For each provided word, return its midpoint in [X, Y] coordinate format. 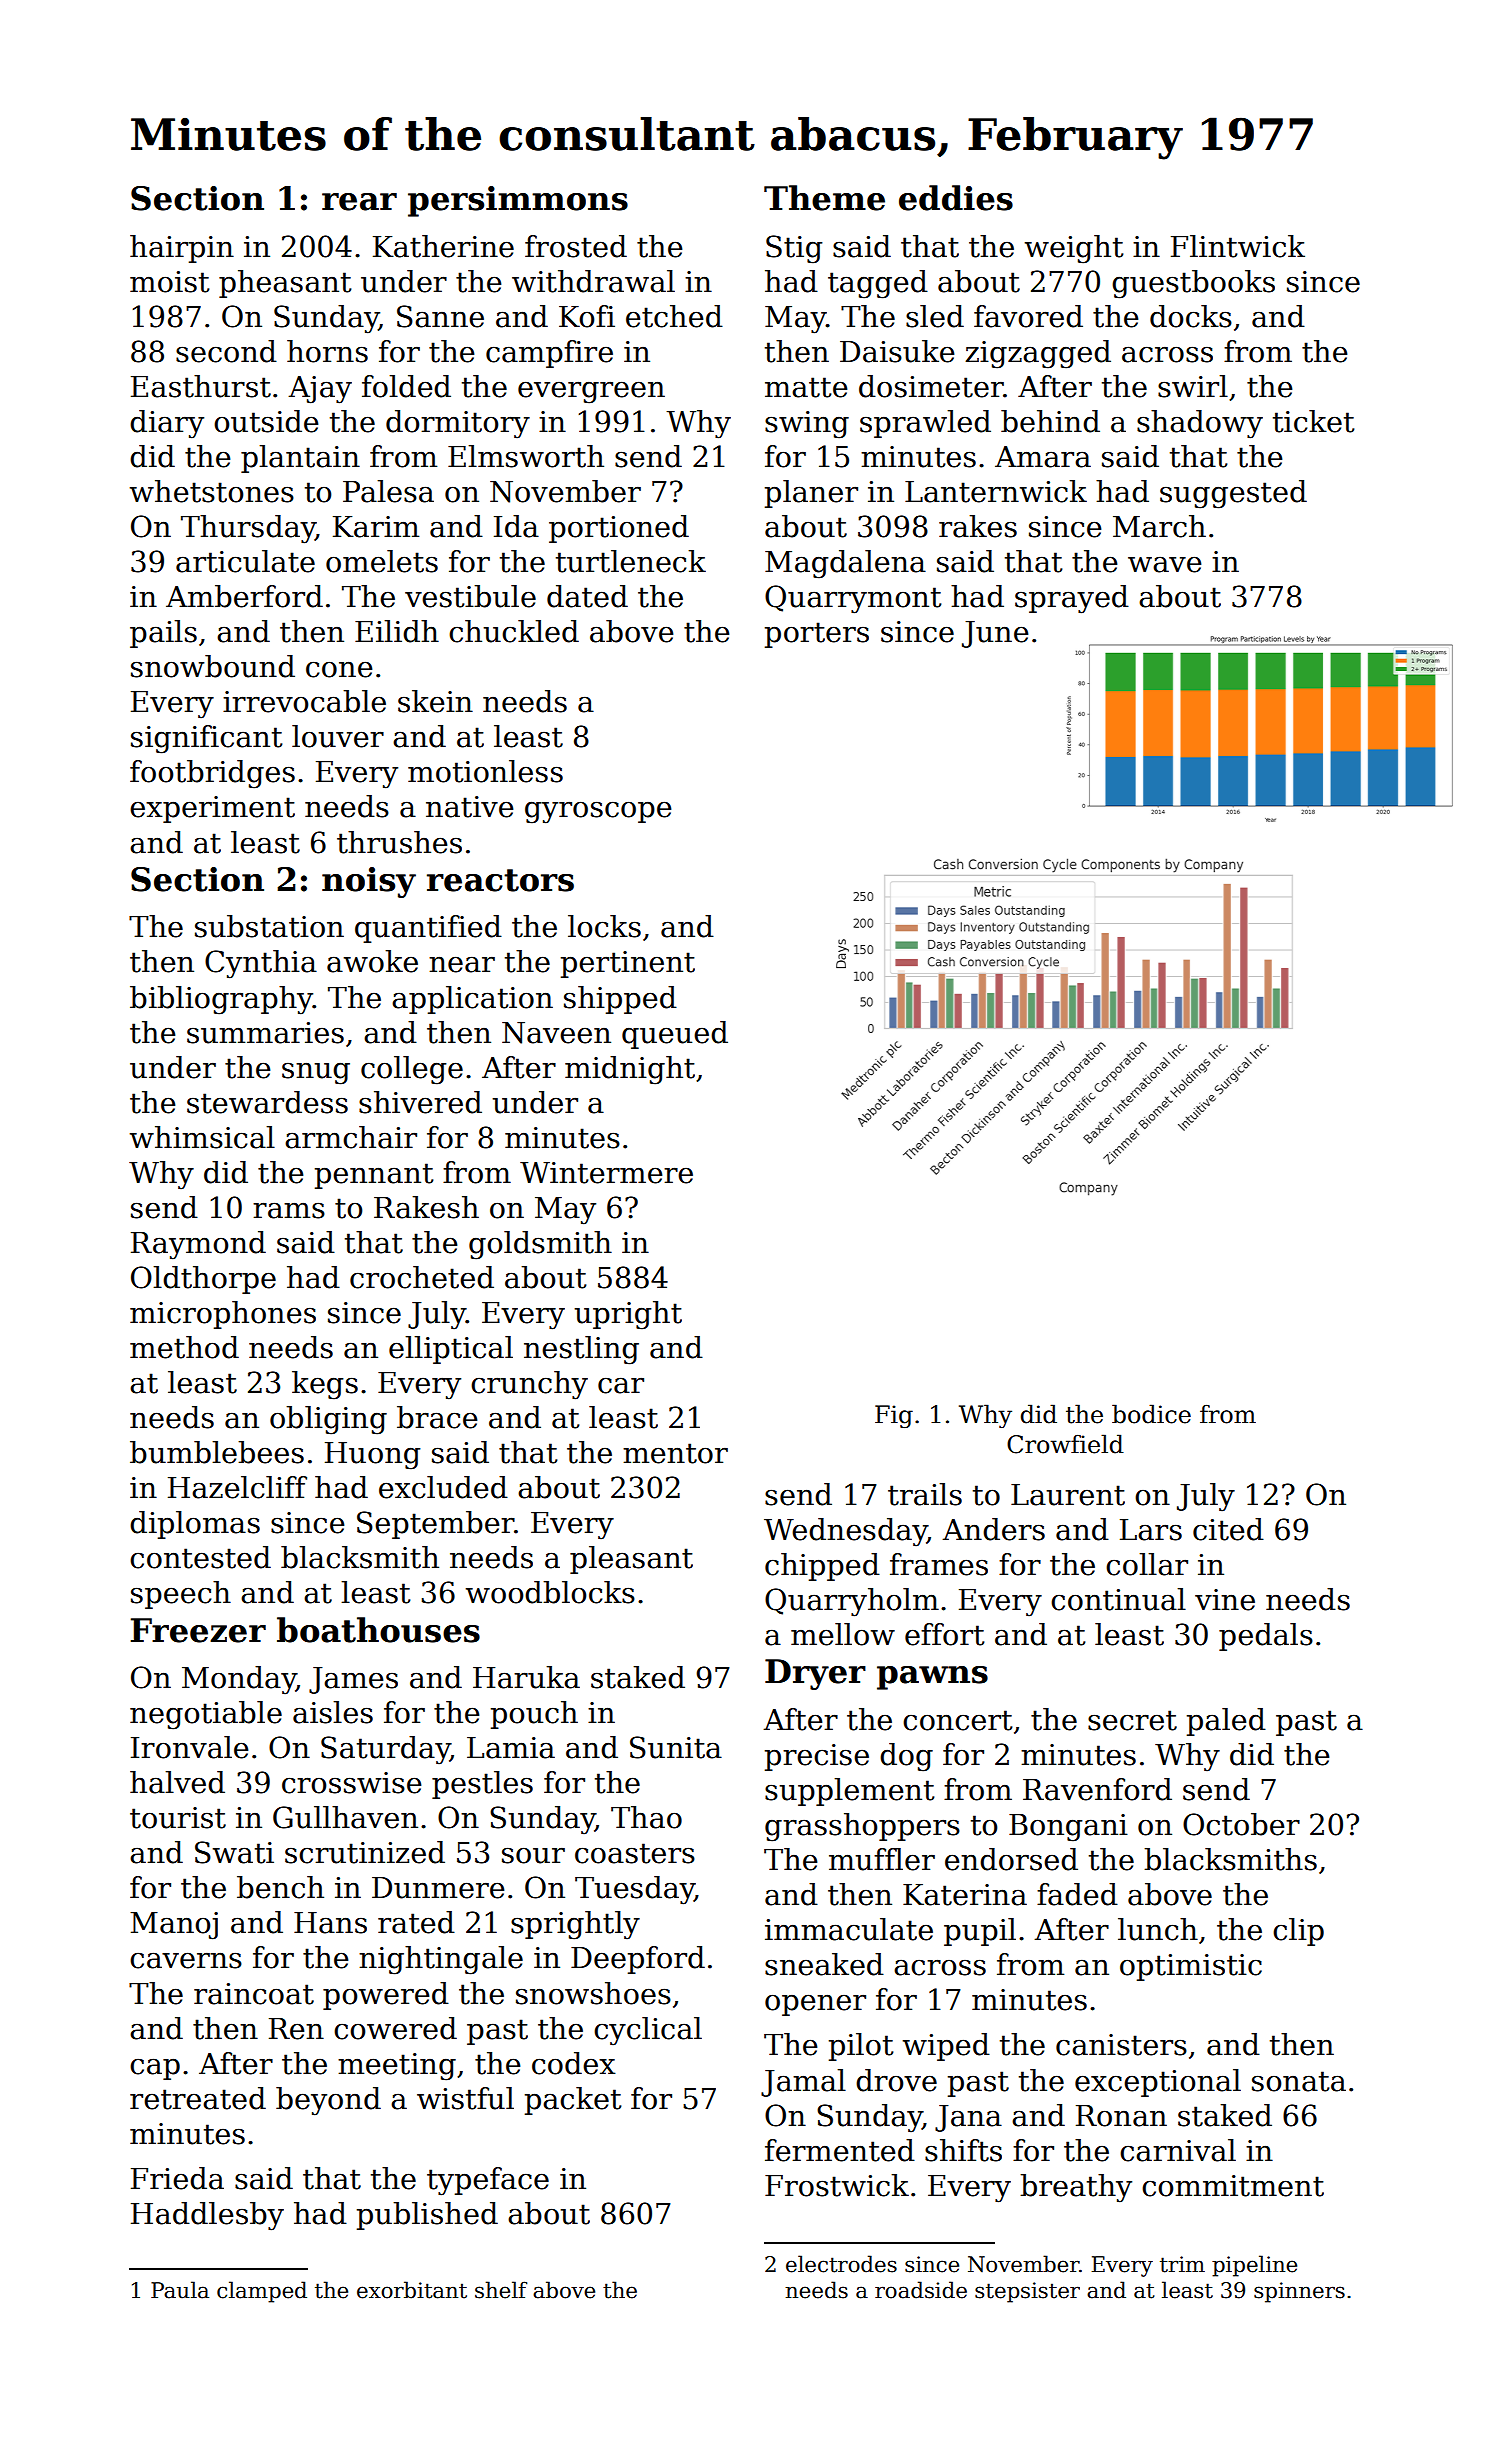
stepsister [1027, 2292]
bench [280, 1887]
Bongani [1068, 1828]
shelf [501, 2290]
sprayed [1072, 599]
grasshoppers [862, 1827]
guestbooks [1193, 284]
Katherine [443, 246]
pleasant [631, 1560]
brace [437, 1417]
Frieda [177, 2178]
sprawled [925, 424]
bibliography [221, 1000]
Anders [993, 1529]
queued [675, 1035]
